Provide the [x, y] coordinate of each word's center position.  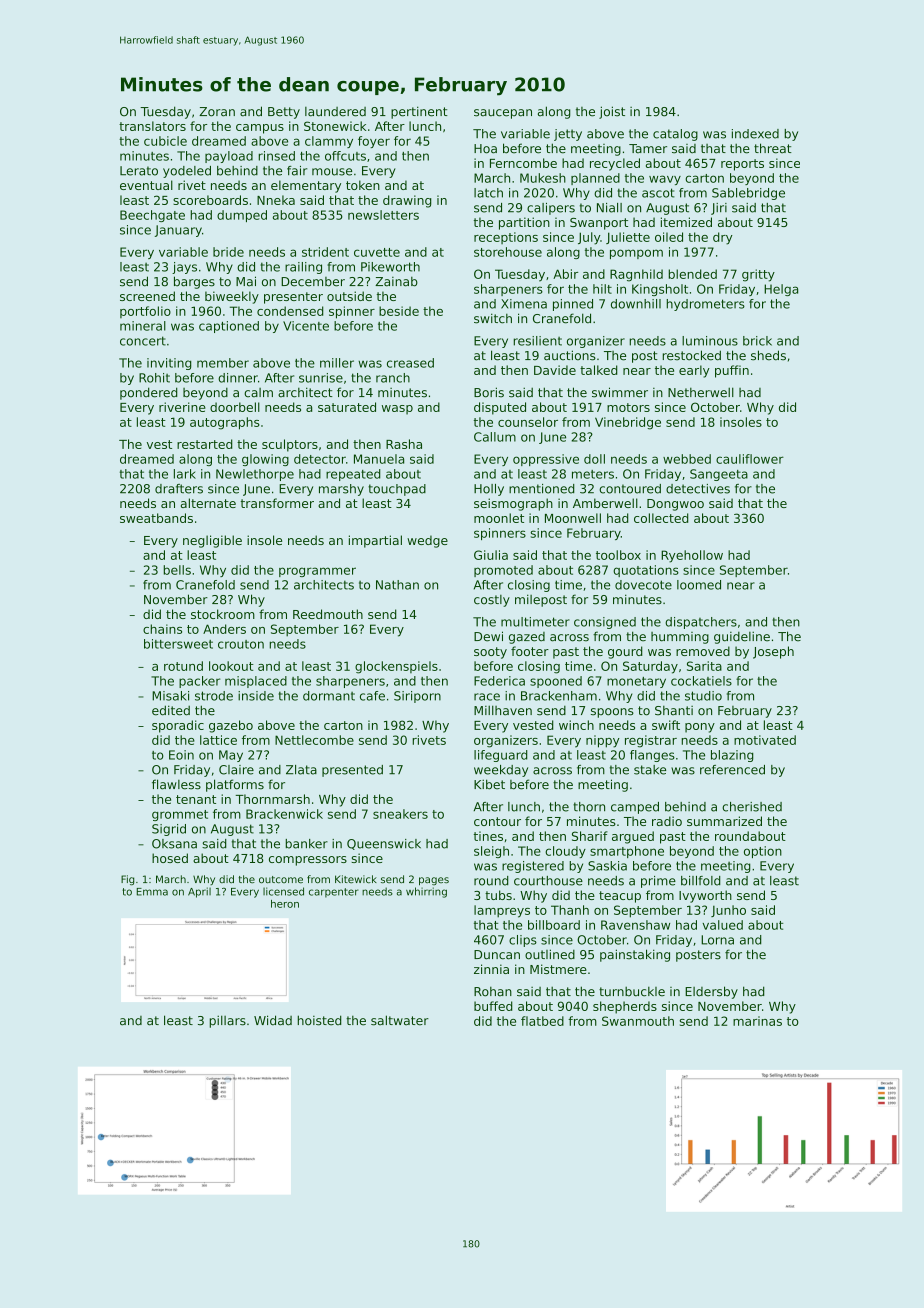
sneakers [400, 814]
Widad [273, 1020]
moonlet [499, 518]
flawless [176, 784]
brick [757, 341]
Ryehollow [692, 556]
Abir [565, 274]
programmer [317, 572]
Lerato [139, 171]
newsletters [383, 215]
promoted [503, 571]
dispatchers [701, 623]
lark [185, 474]
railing [303, 268]
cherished [752, 807]
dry [723, 238]
